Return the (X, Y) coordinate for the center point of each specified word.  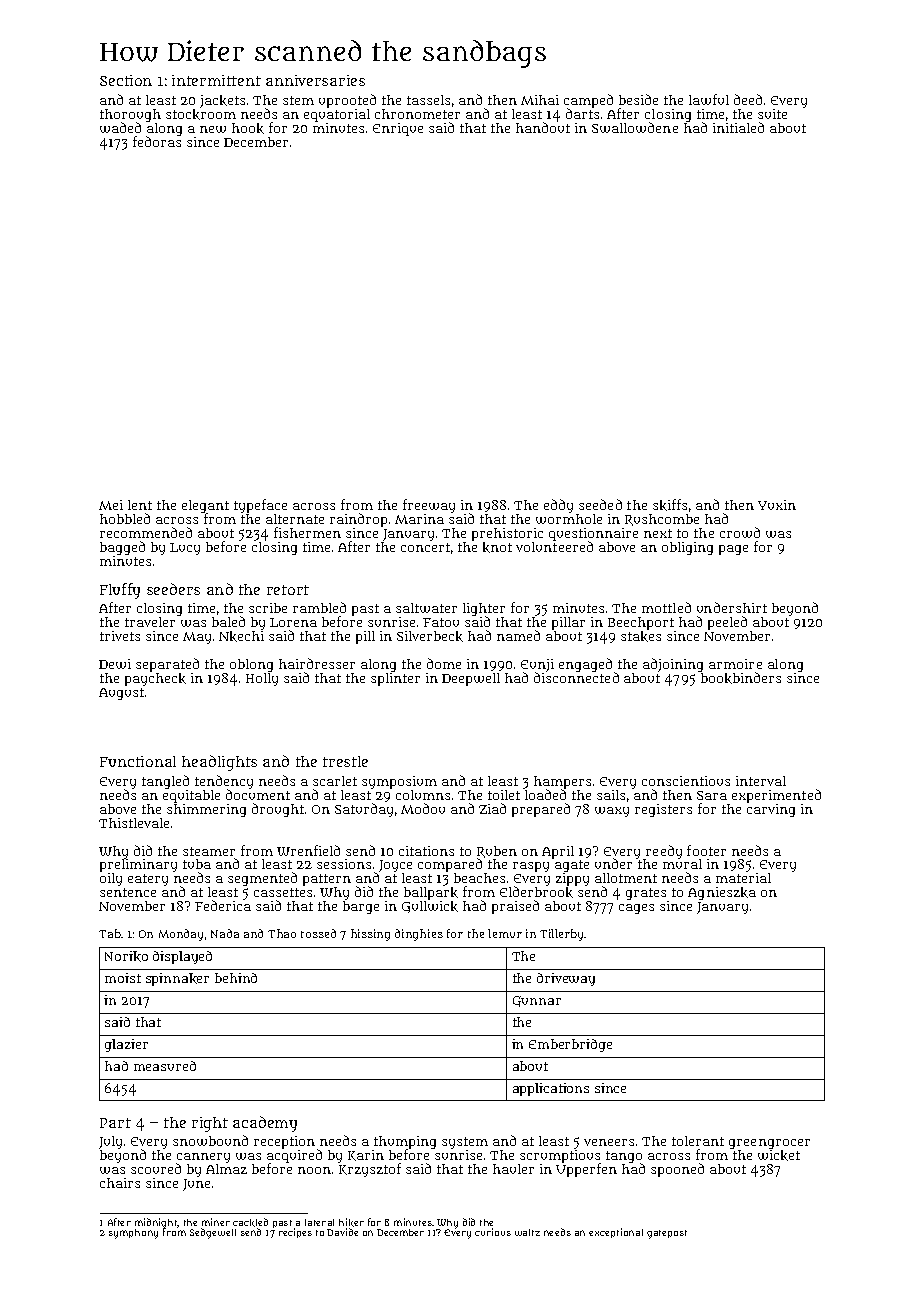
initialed (738, 127)
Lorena (293, 622)
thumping (405, 1143)
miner (216, 1222)
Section (126, 80)
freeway (429, 506)
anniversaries (315, 80)
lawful (709, 99)
